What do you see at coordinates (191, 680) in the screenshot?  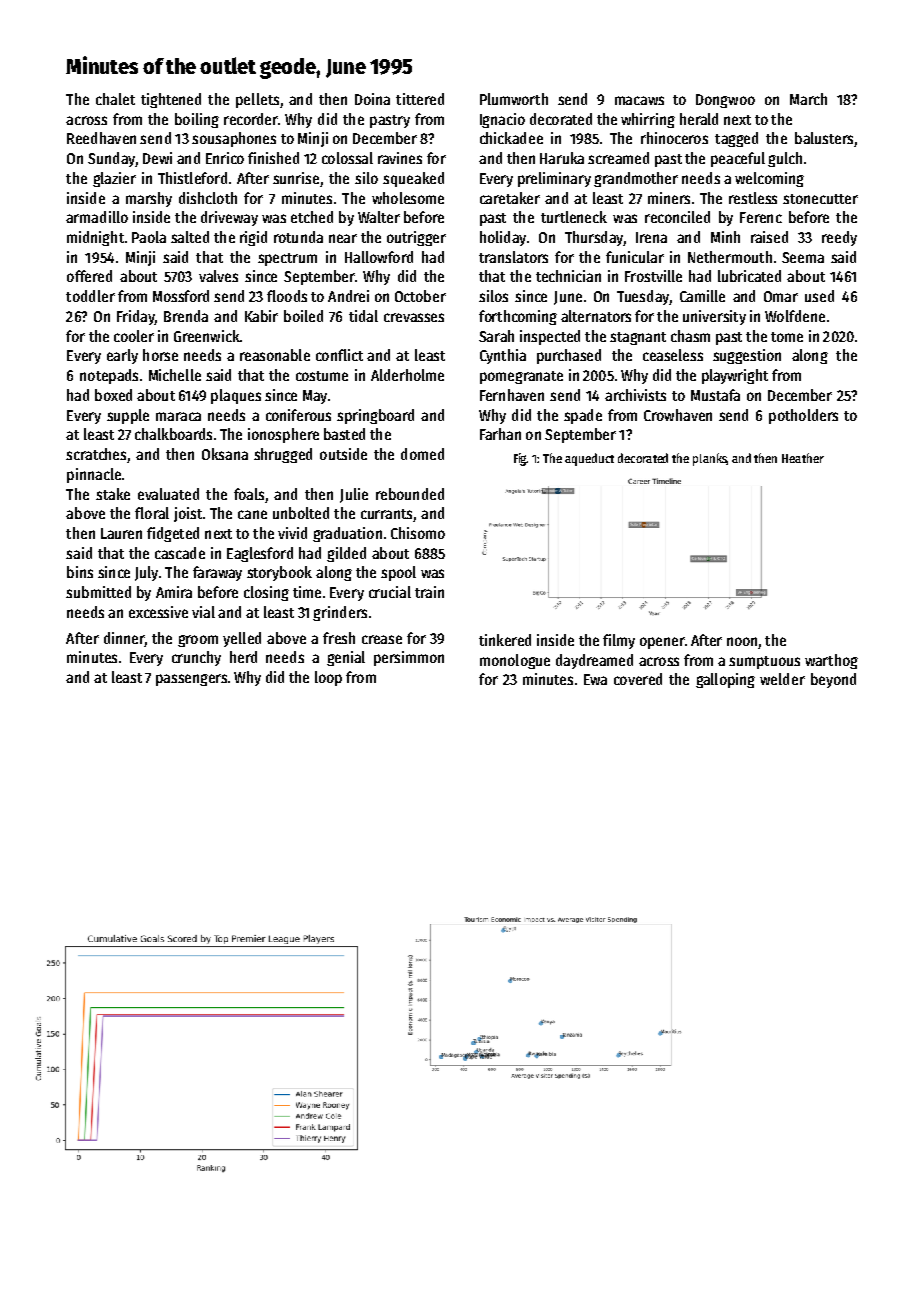 I see `passengers` at bounding box center [191, 680].
